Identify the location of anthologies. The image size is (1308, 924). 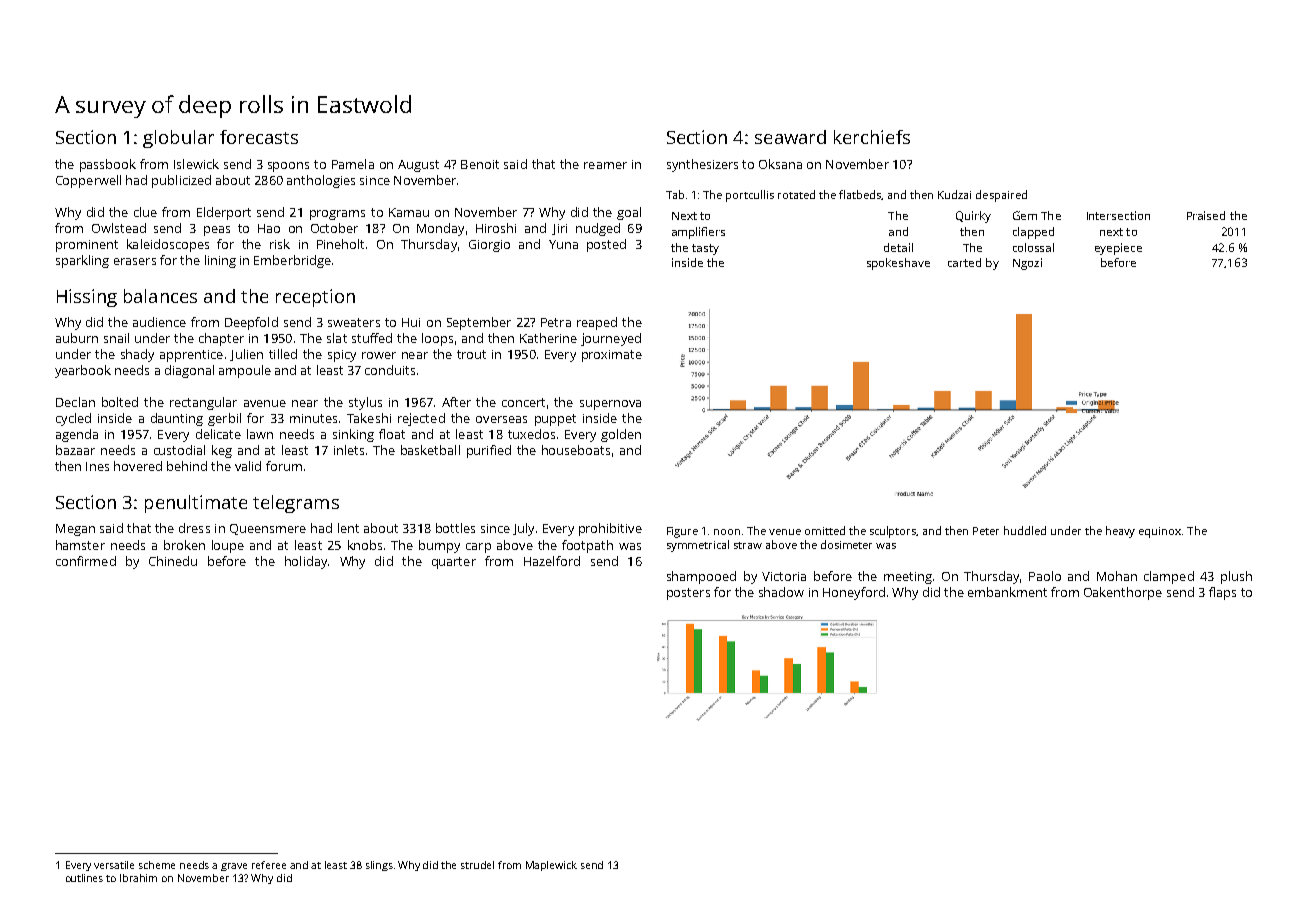
(321, 181).
